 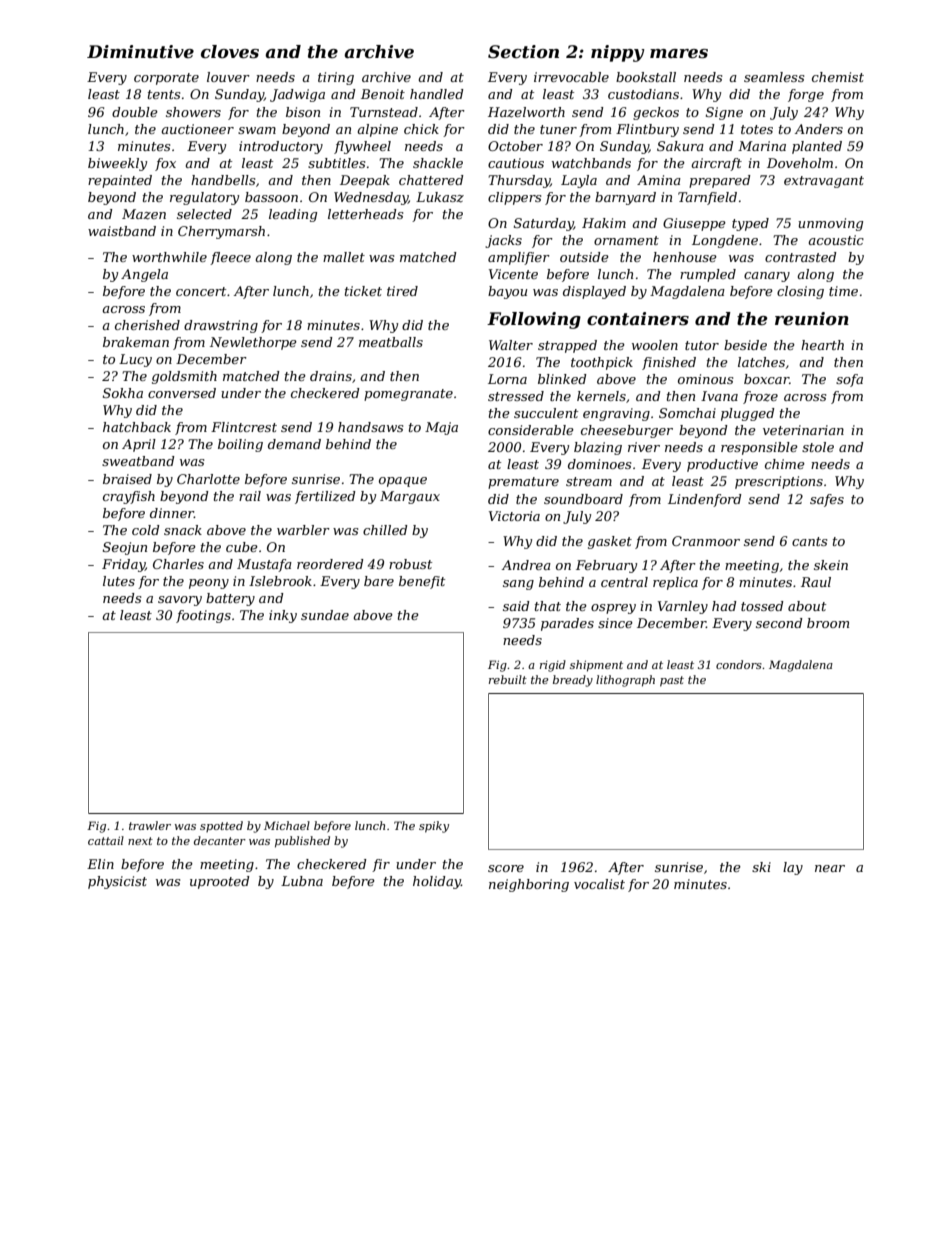 What do you see at coordinates (391, 342) in the document?
I see `meatballs` at bounding box center [391, 342].
